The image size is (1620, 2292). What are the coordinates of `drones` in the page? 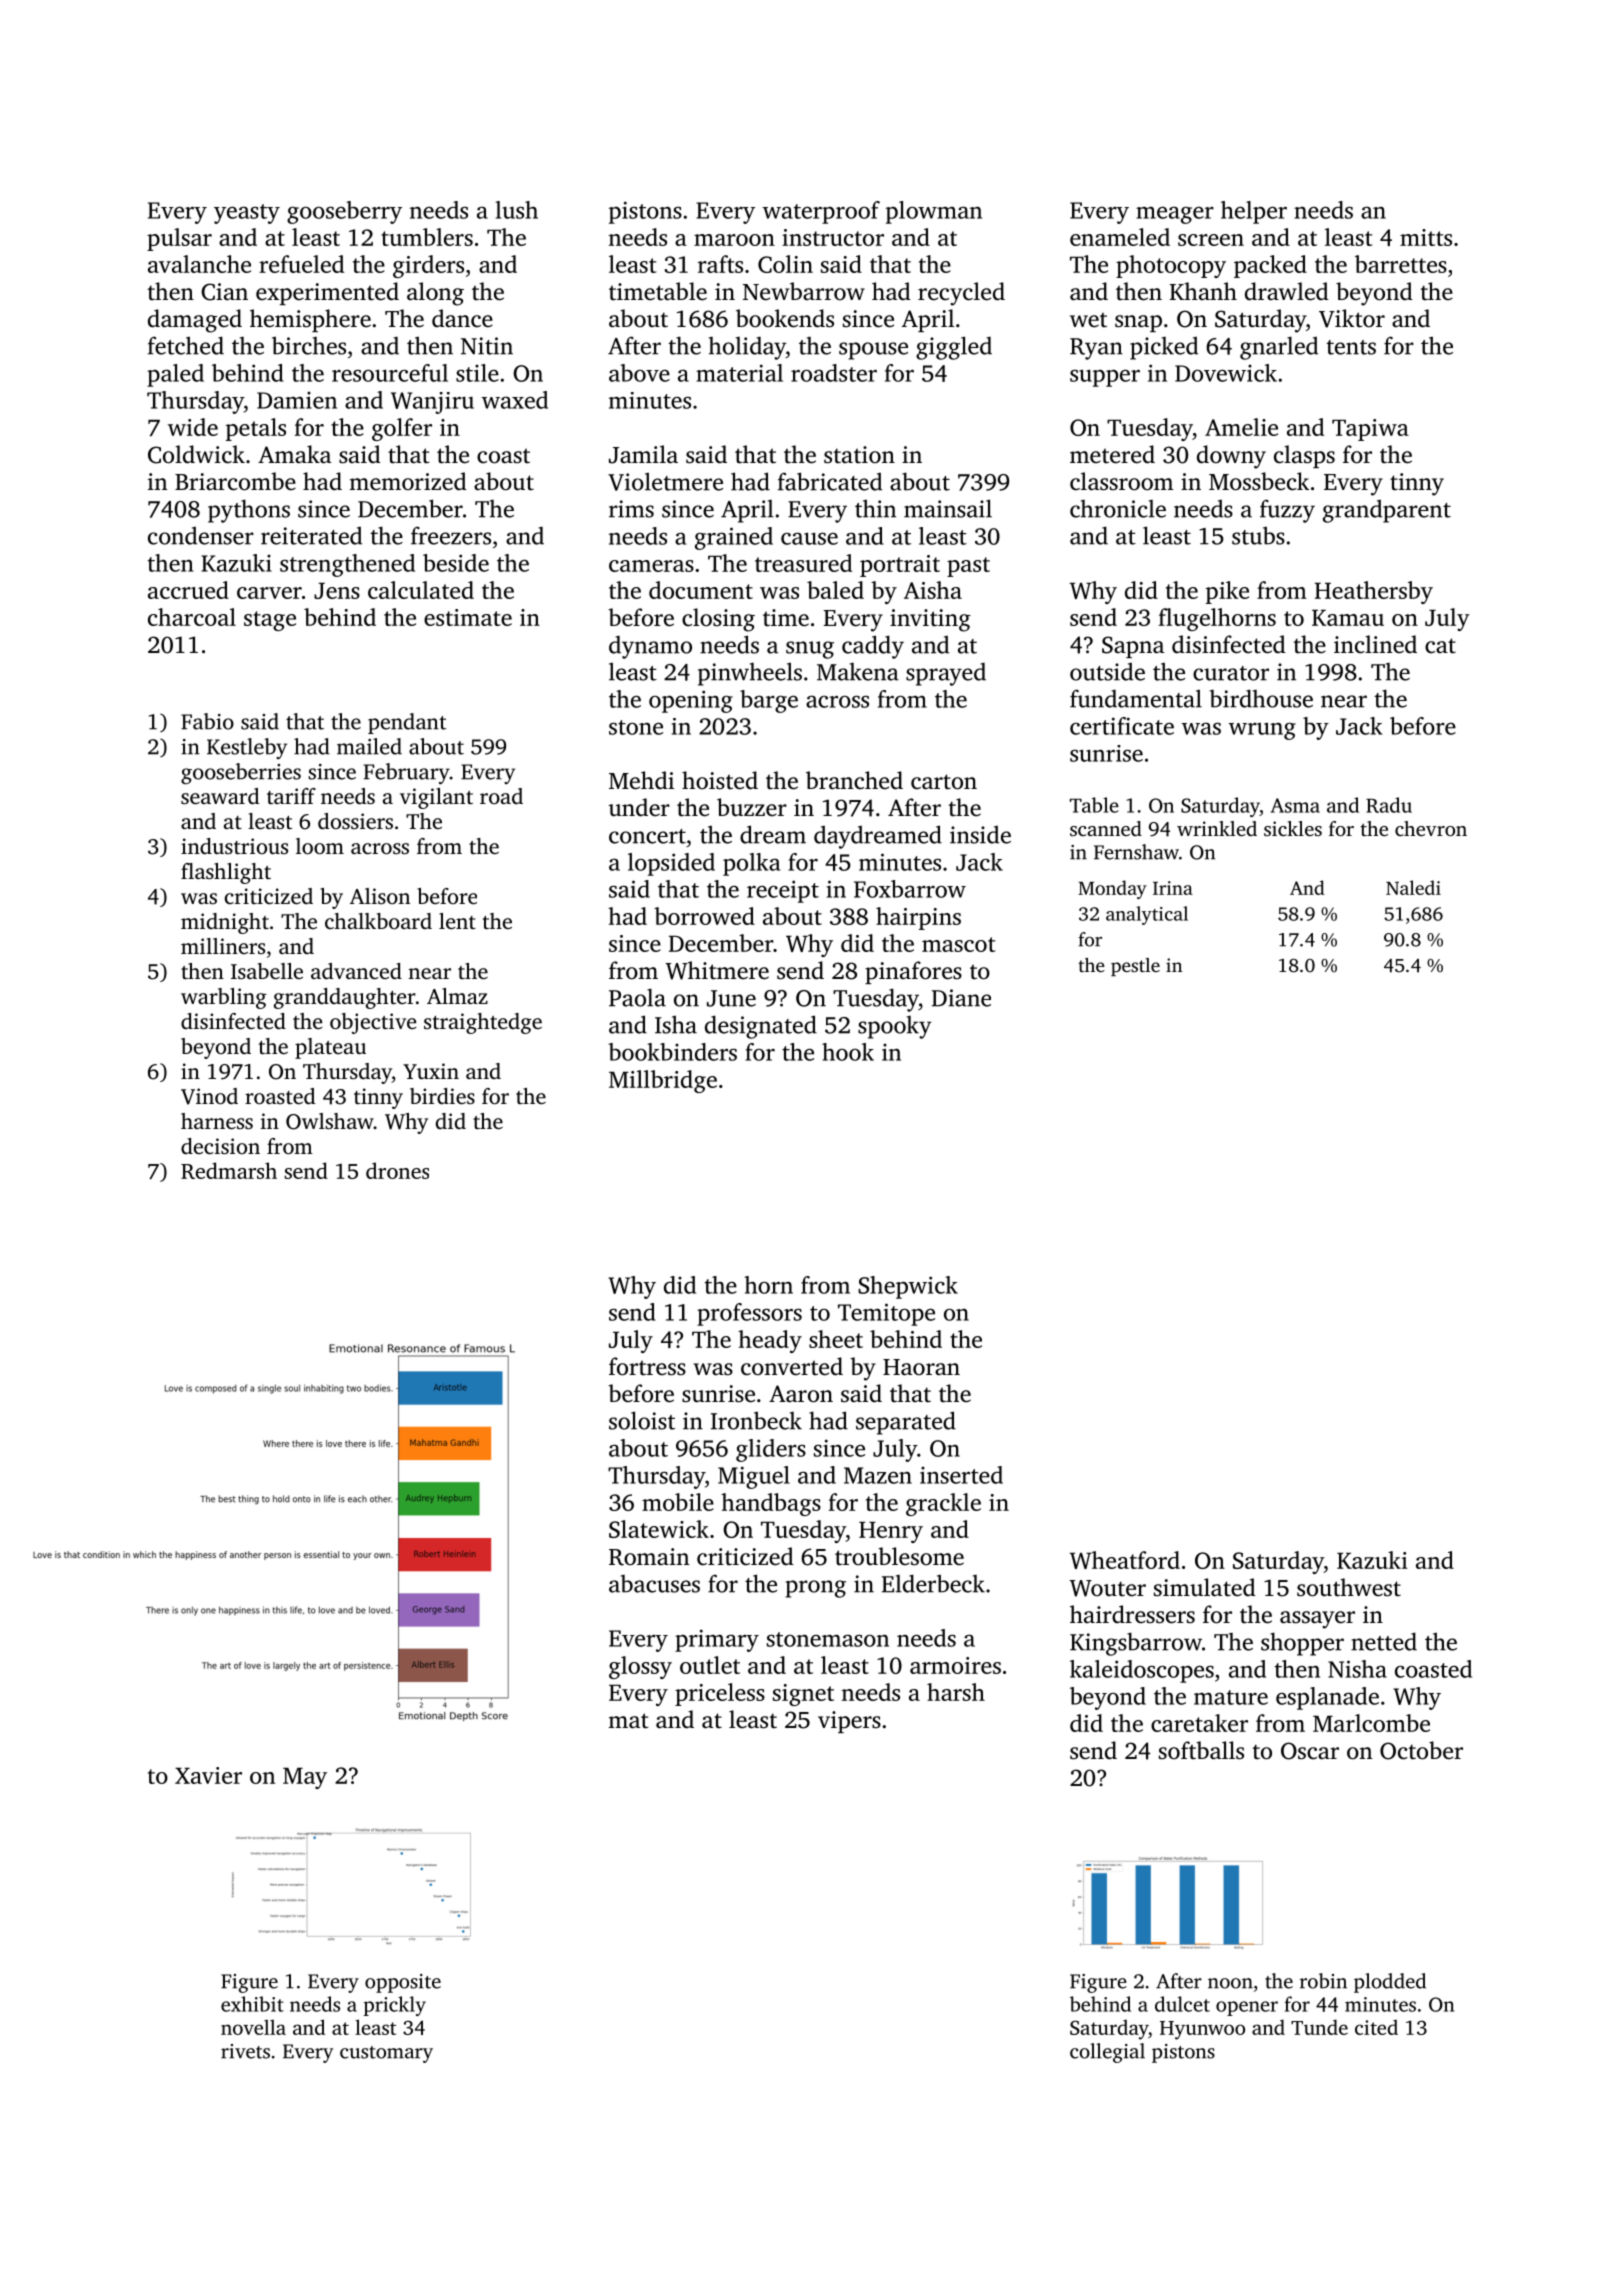 It's located at (397, 1170).
